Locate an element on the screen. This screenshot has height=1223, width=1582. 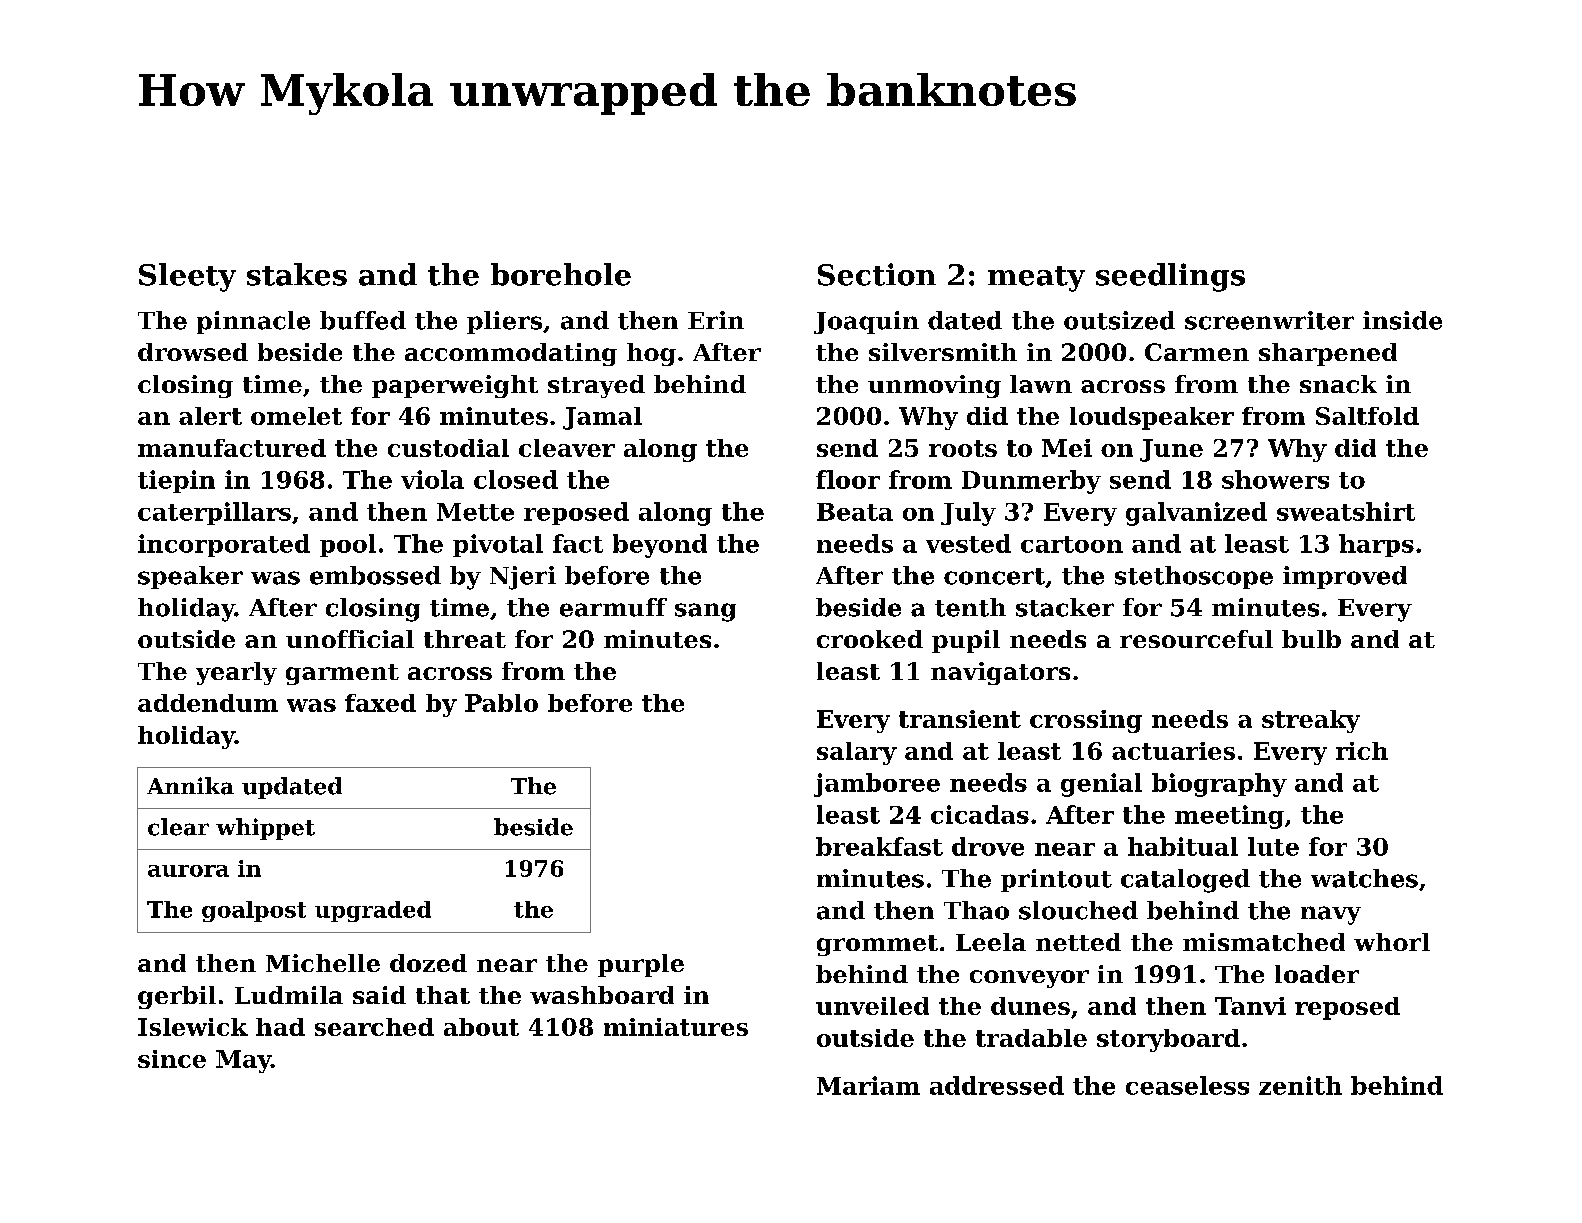
zenith is located at coordinates (1300, 1085).
